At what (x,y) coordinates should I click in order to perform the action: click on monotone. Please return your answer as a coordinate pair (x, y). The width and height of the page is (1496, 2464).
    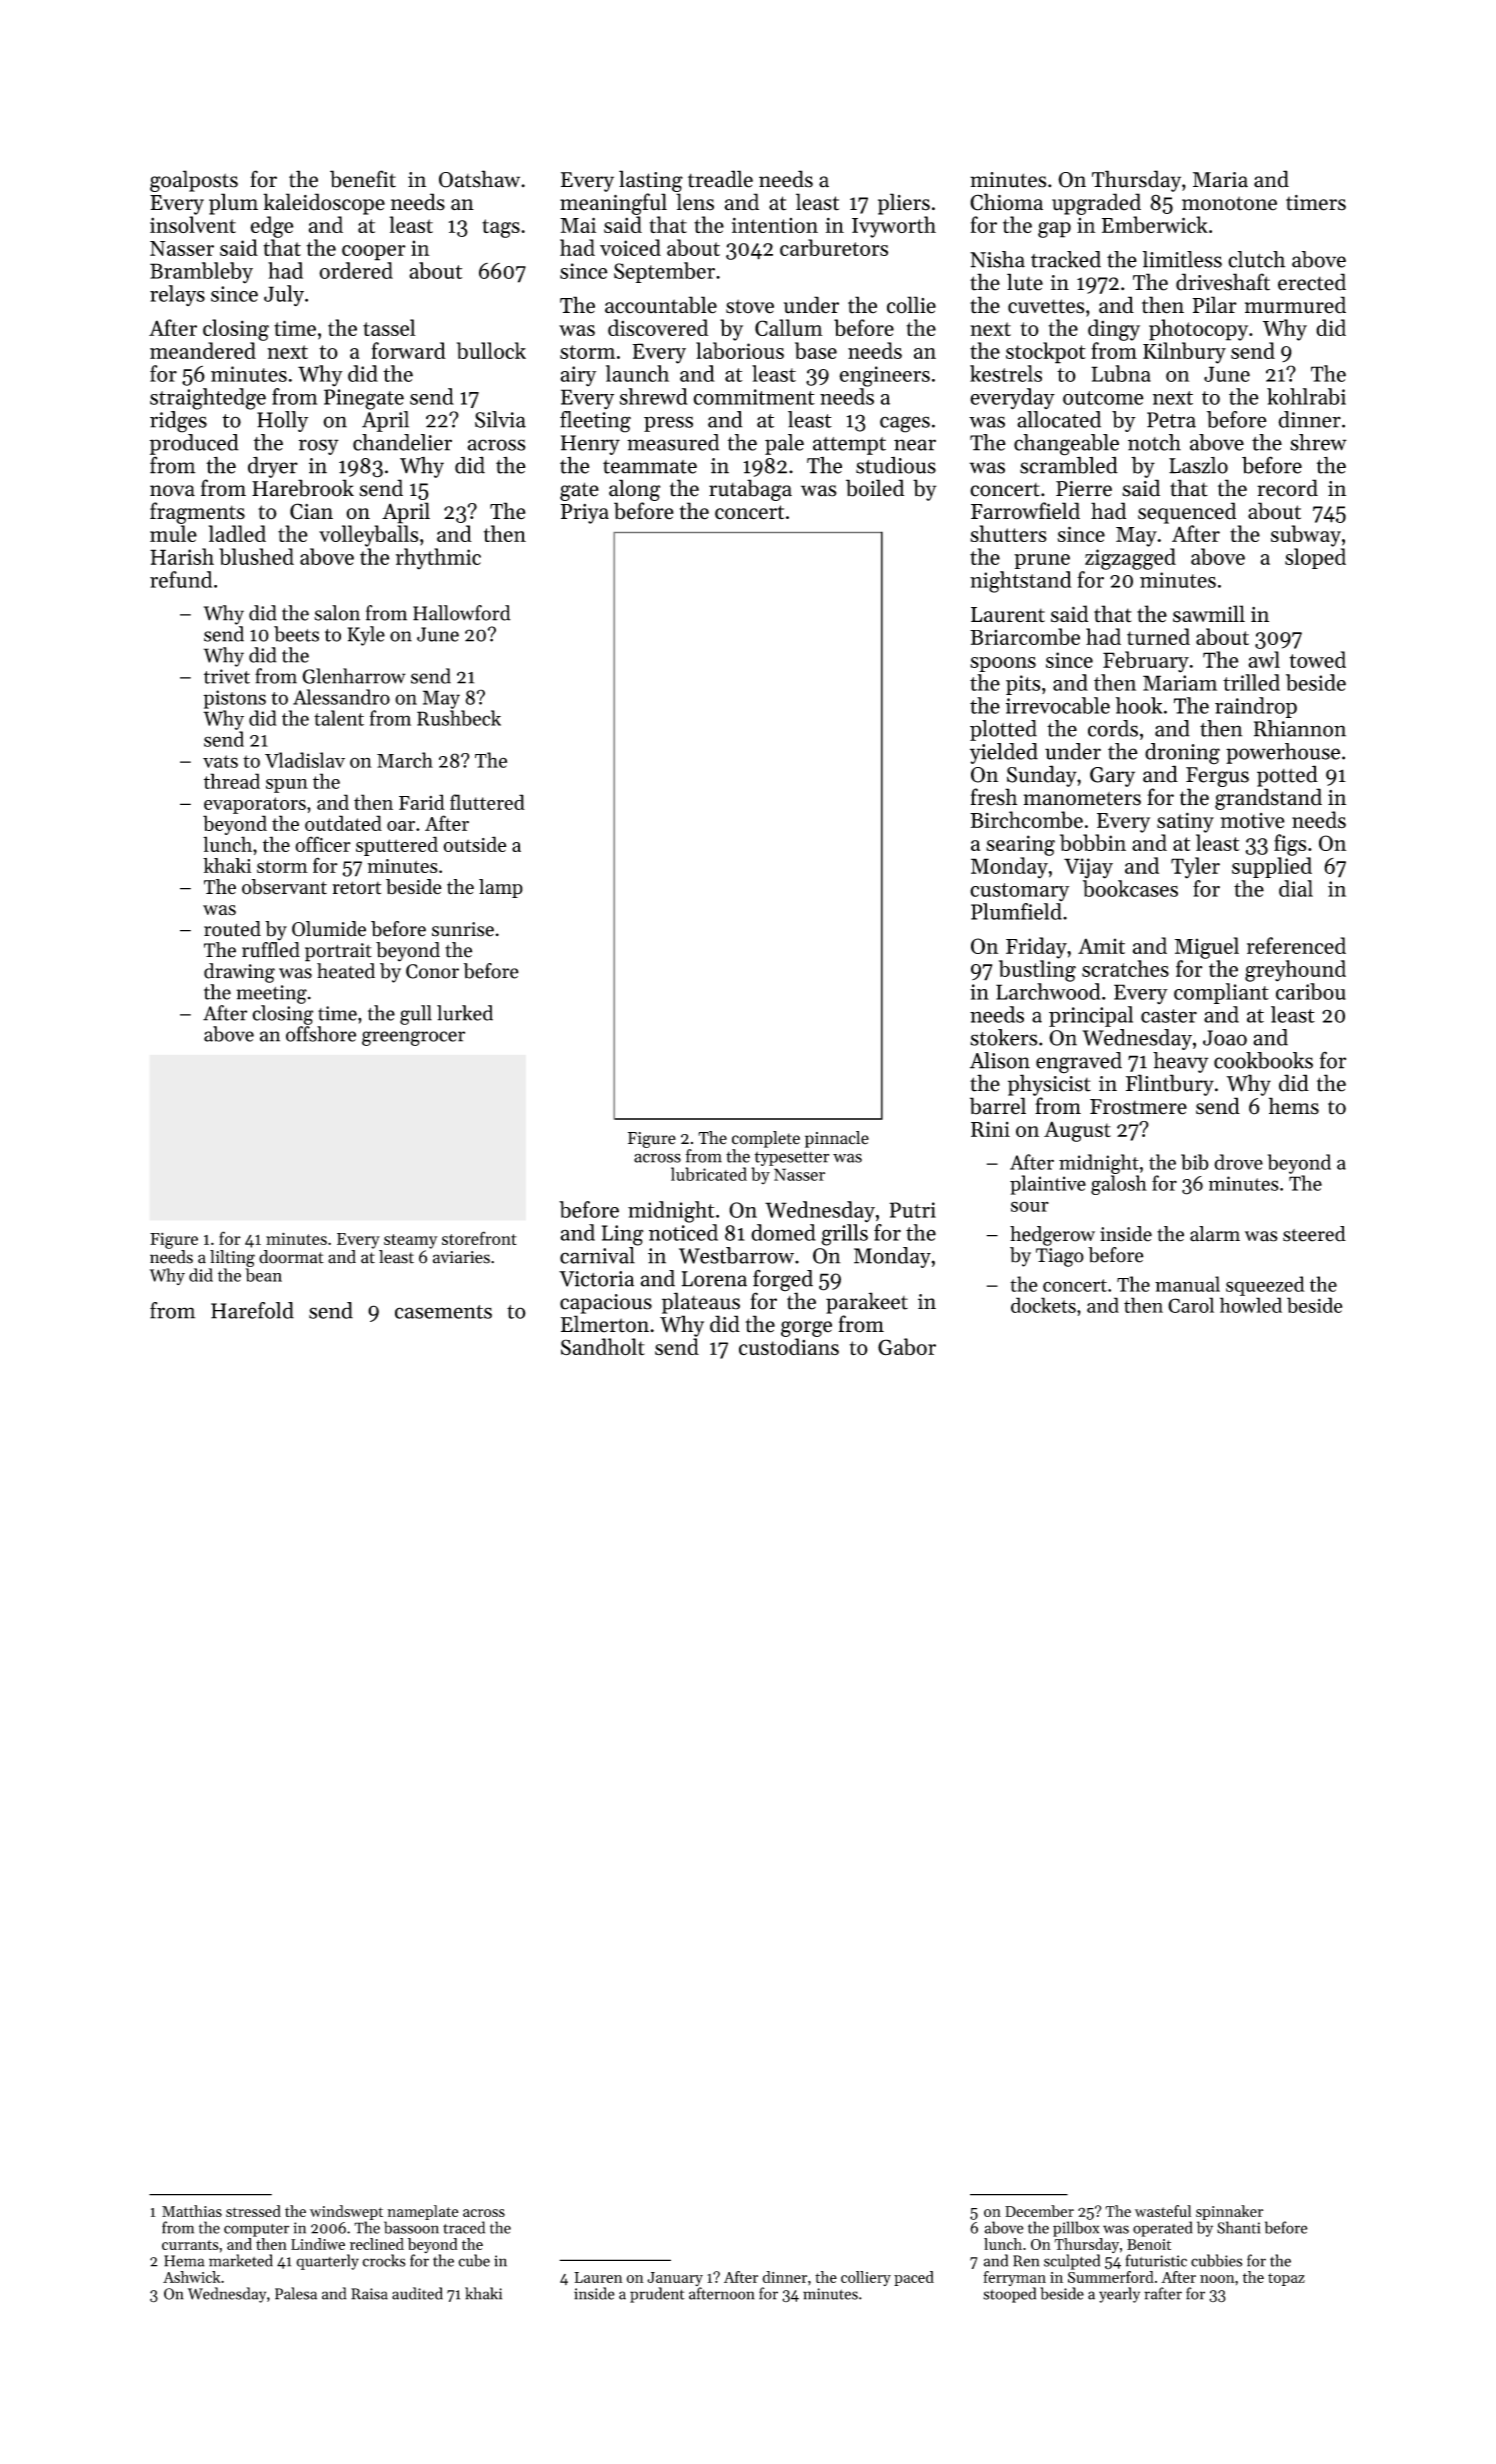
    Looking at the image, I should click on (1229, 203).
